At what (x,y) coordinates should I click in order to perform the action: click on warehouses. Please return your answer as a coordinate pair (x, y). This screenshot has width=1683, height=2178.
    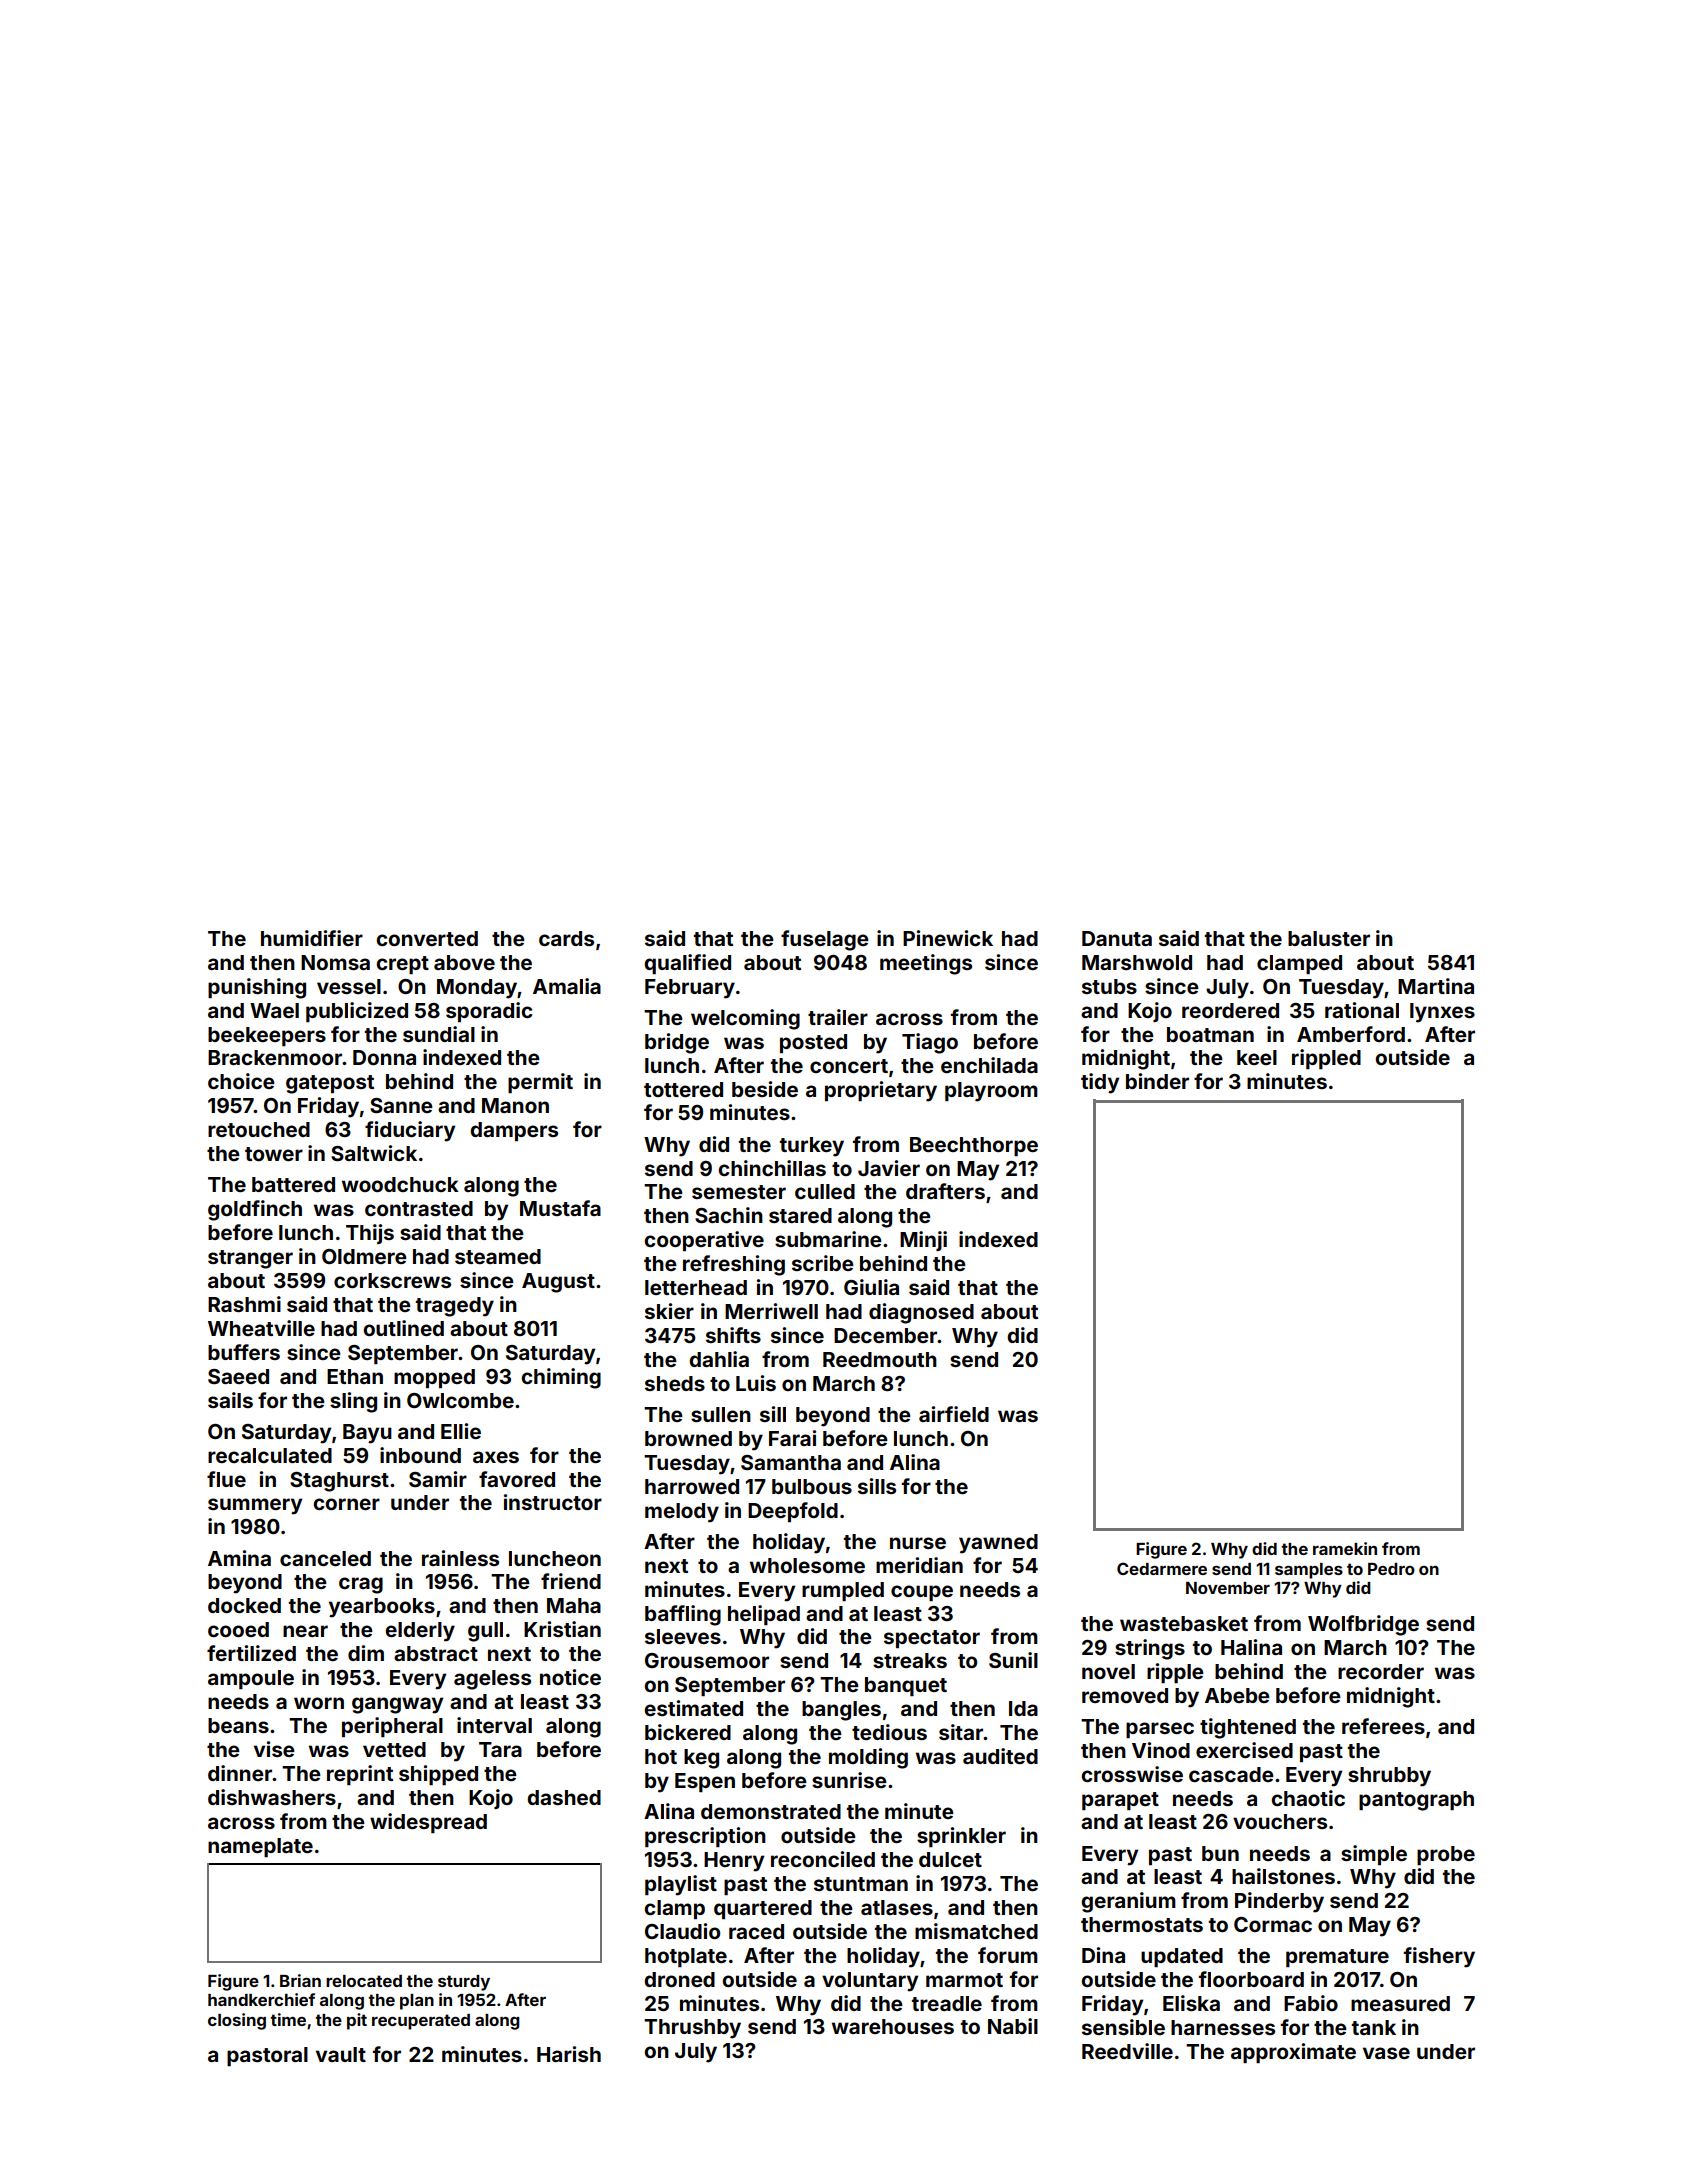
    Looking at the image, I should click on (893, 2026).
